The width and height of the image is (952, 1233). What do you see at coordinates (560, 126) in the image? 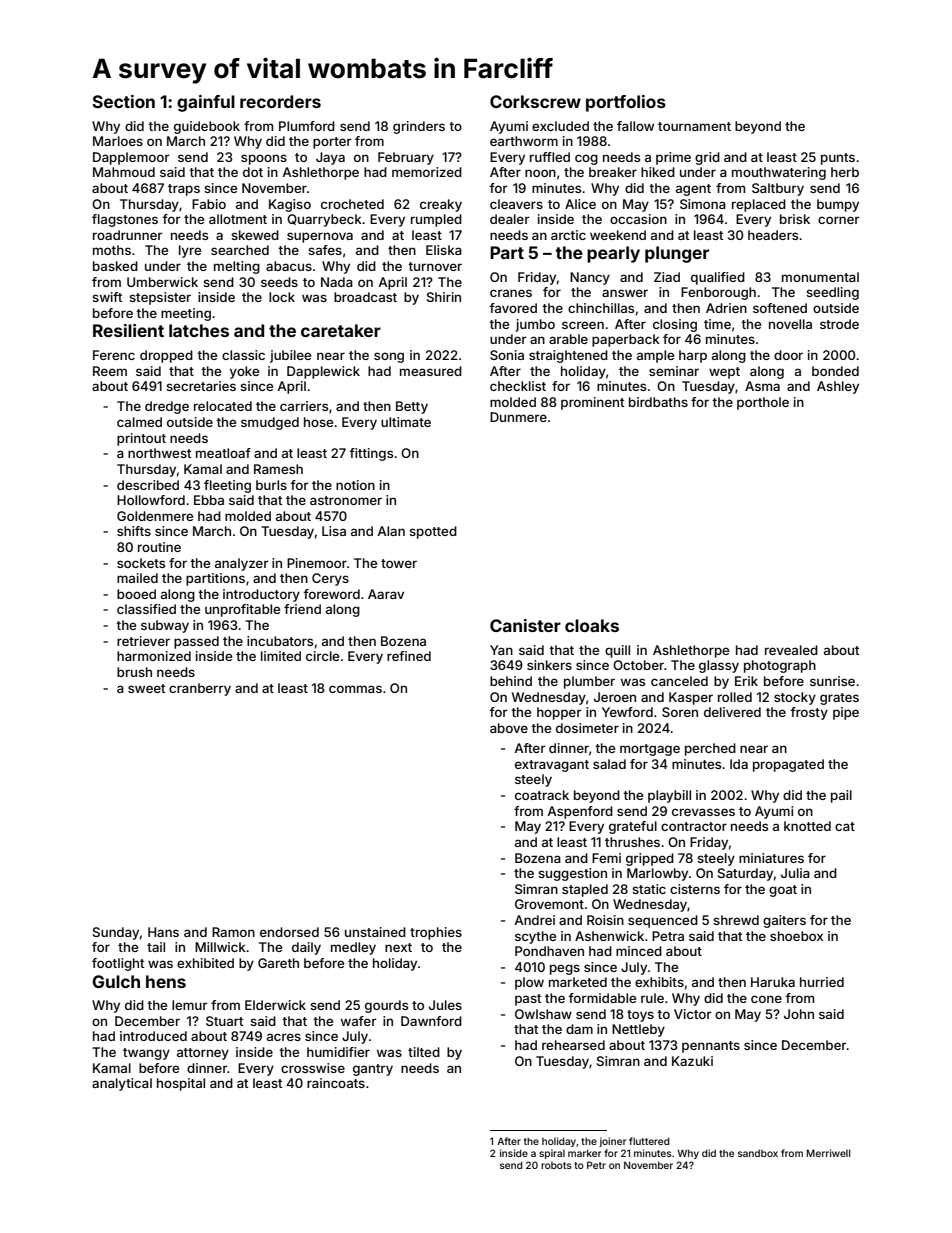
I see `excluded` at bounding box center [560, 126].
